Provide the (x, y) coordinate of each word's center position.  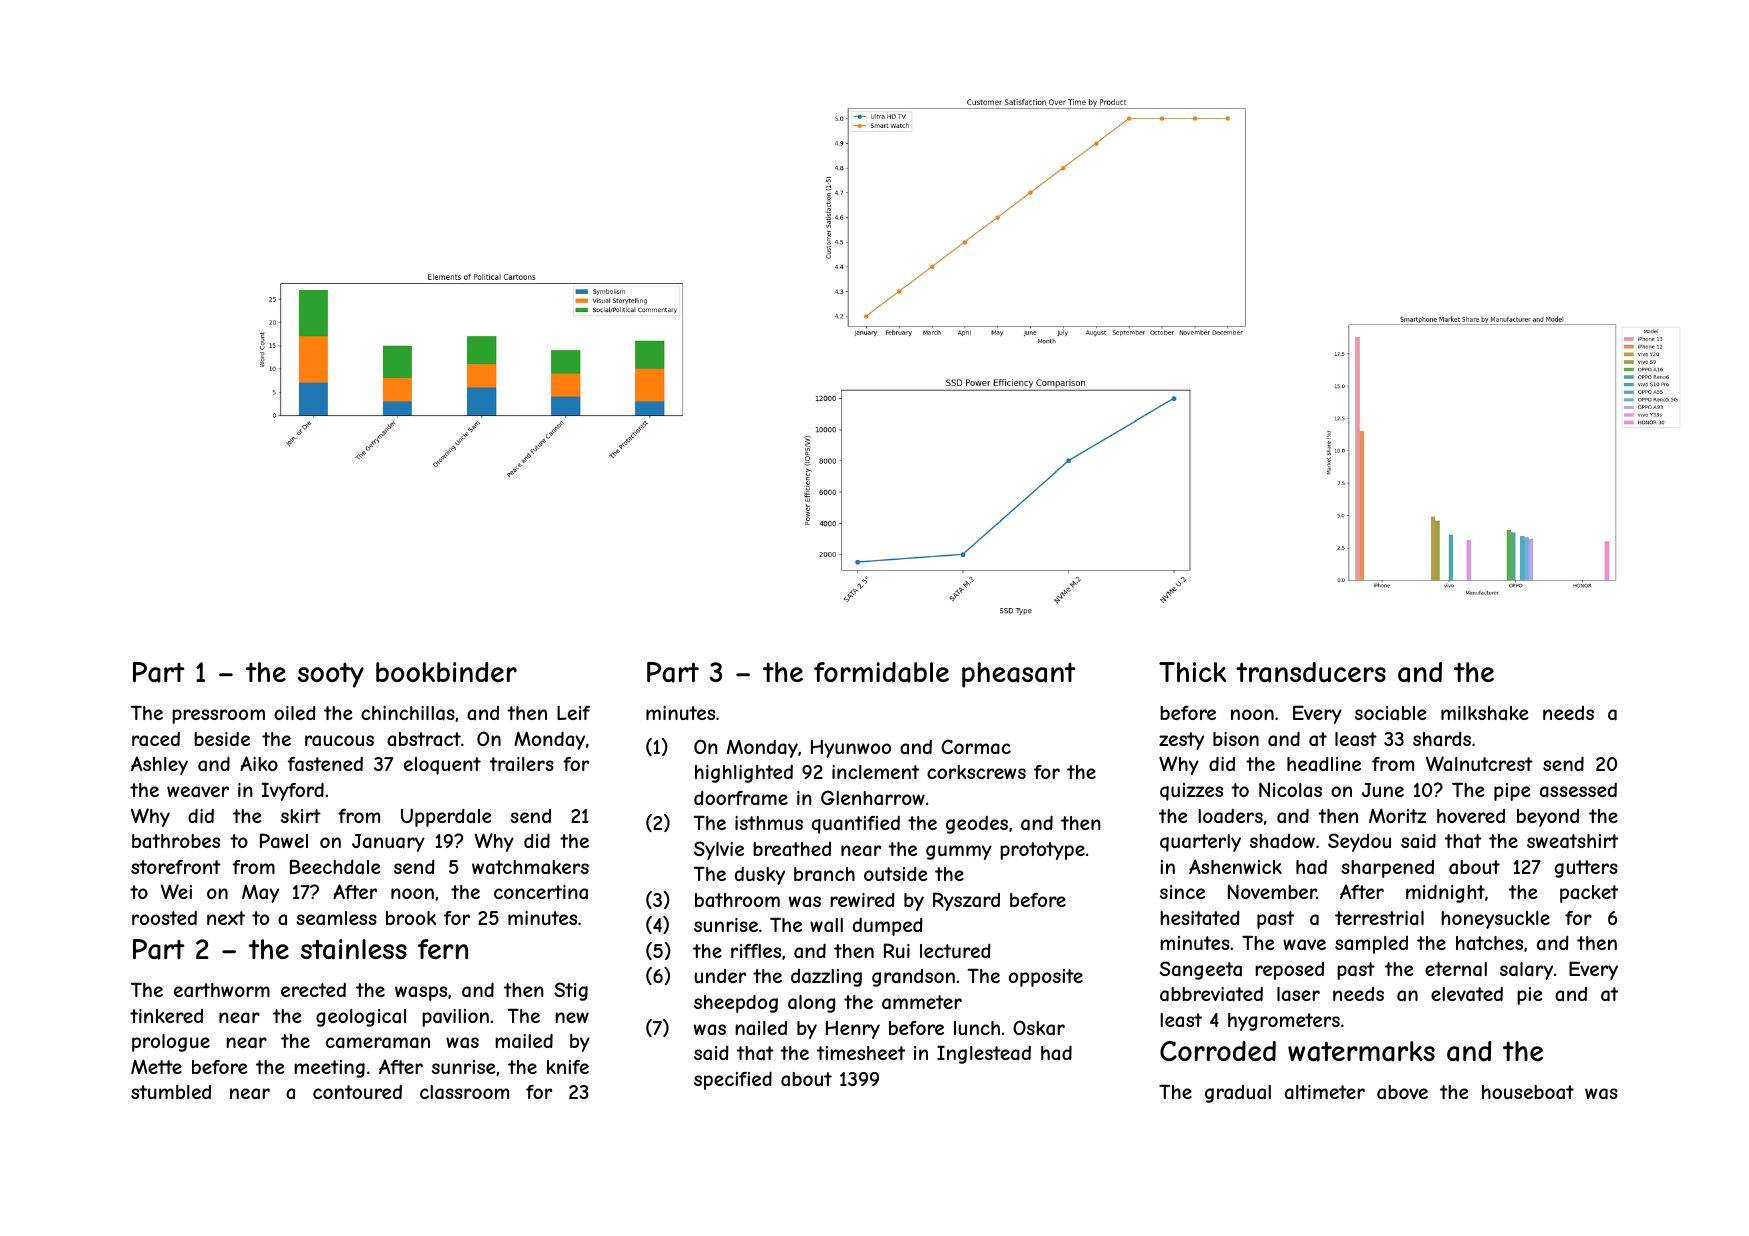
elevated (1467, 994)
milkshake (1484, 713)
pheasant (1019, 675)
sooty (331, 675)
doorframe (741, 798)
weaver (198, 791)
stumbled (171, 1092)
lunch (977, 1028)
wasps (421, 993)
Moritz (1397, 815)
